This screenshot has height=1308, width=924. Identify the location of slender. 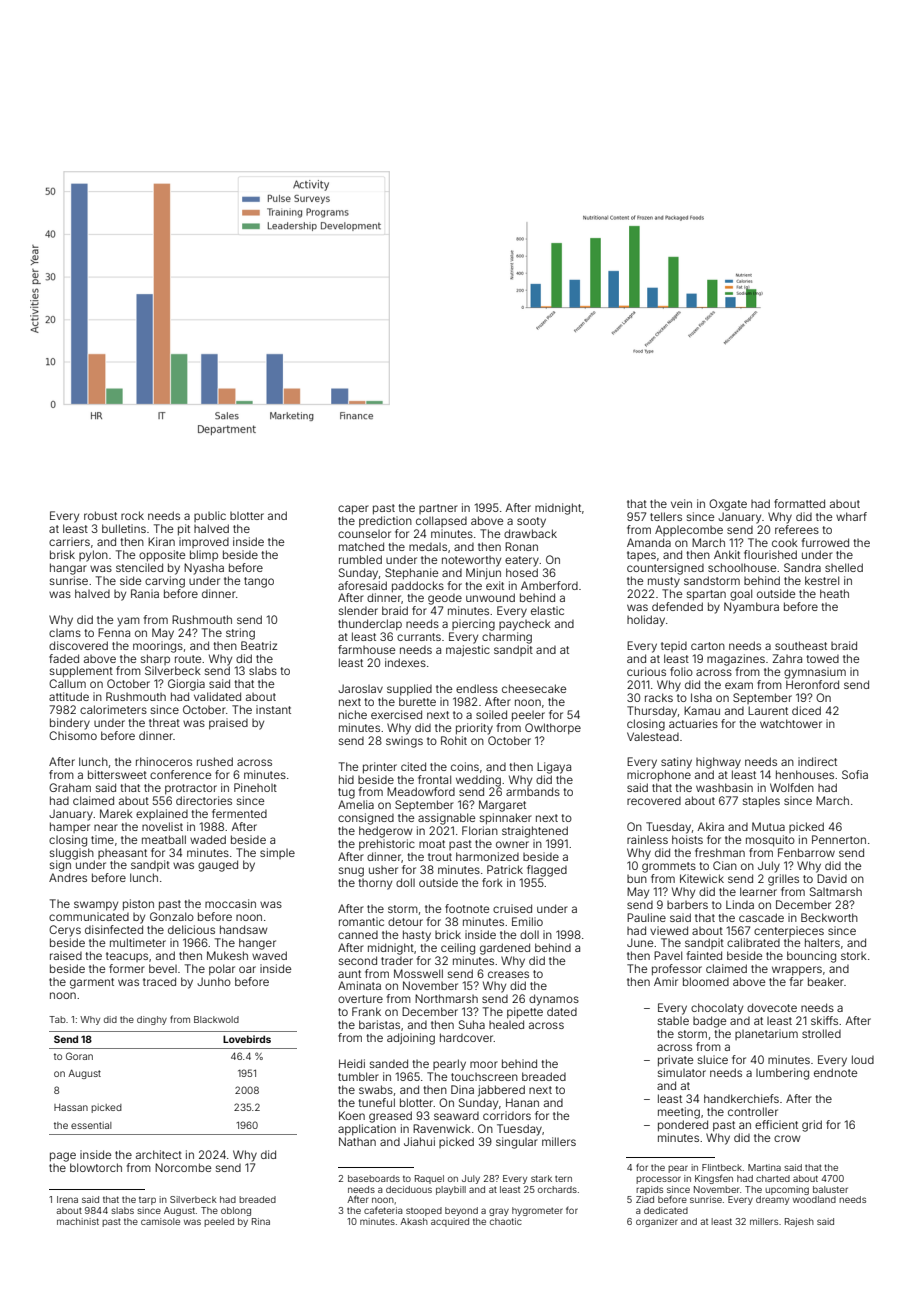
(358, 610).
